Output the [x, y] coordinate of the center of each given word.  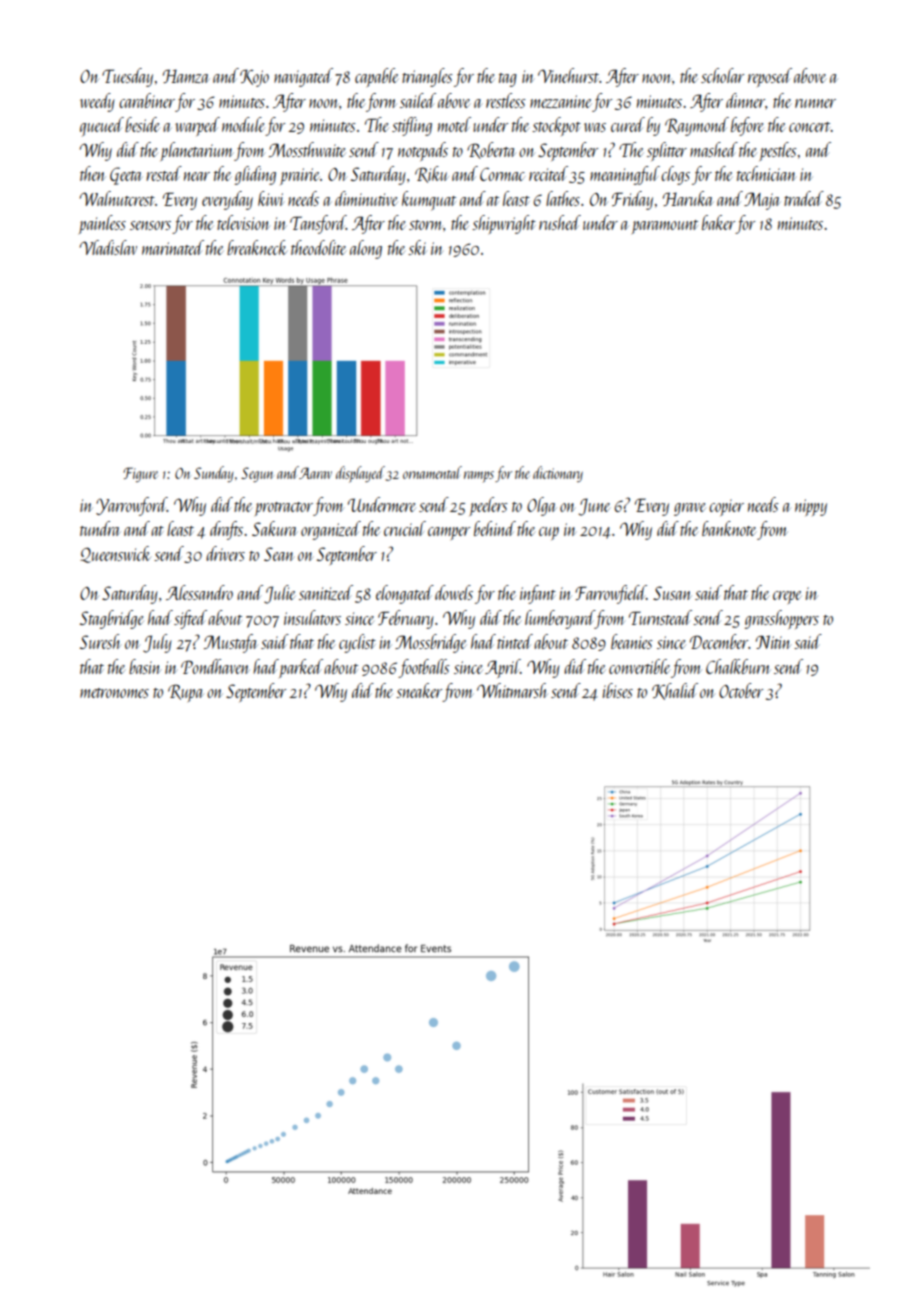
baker [718, 222]
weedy [97, 102]
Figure [140, 474]
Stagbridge [112, 619]
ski [417, 247]
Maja [762, 201]
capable [376, 77]
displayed [360, 474]
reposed [770, 77]
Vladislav [108, 247]
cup [549, 533]
